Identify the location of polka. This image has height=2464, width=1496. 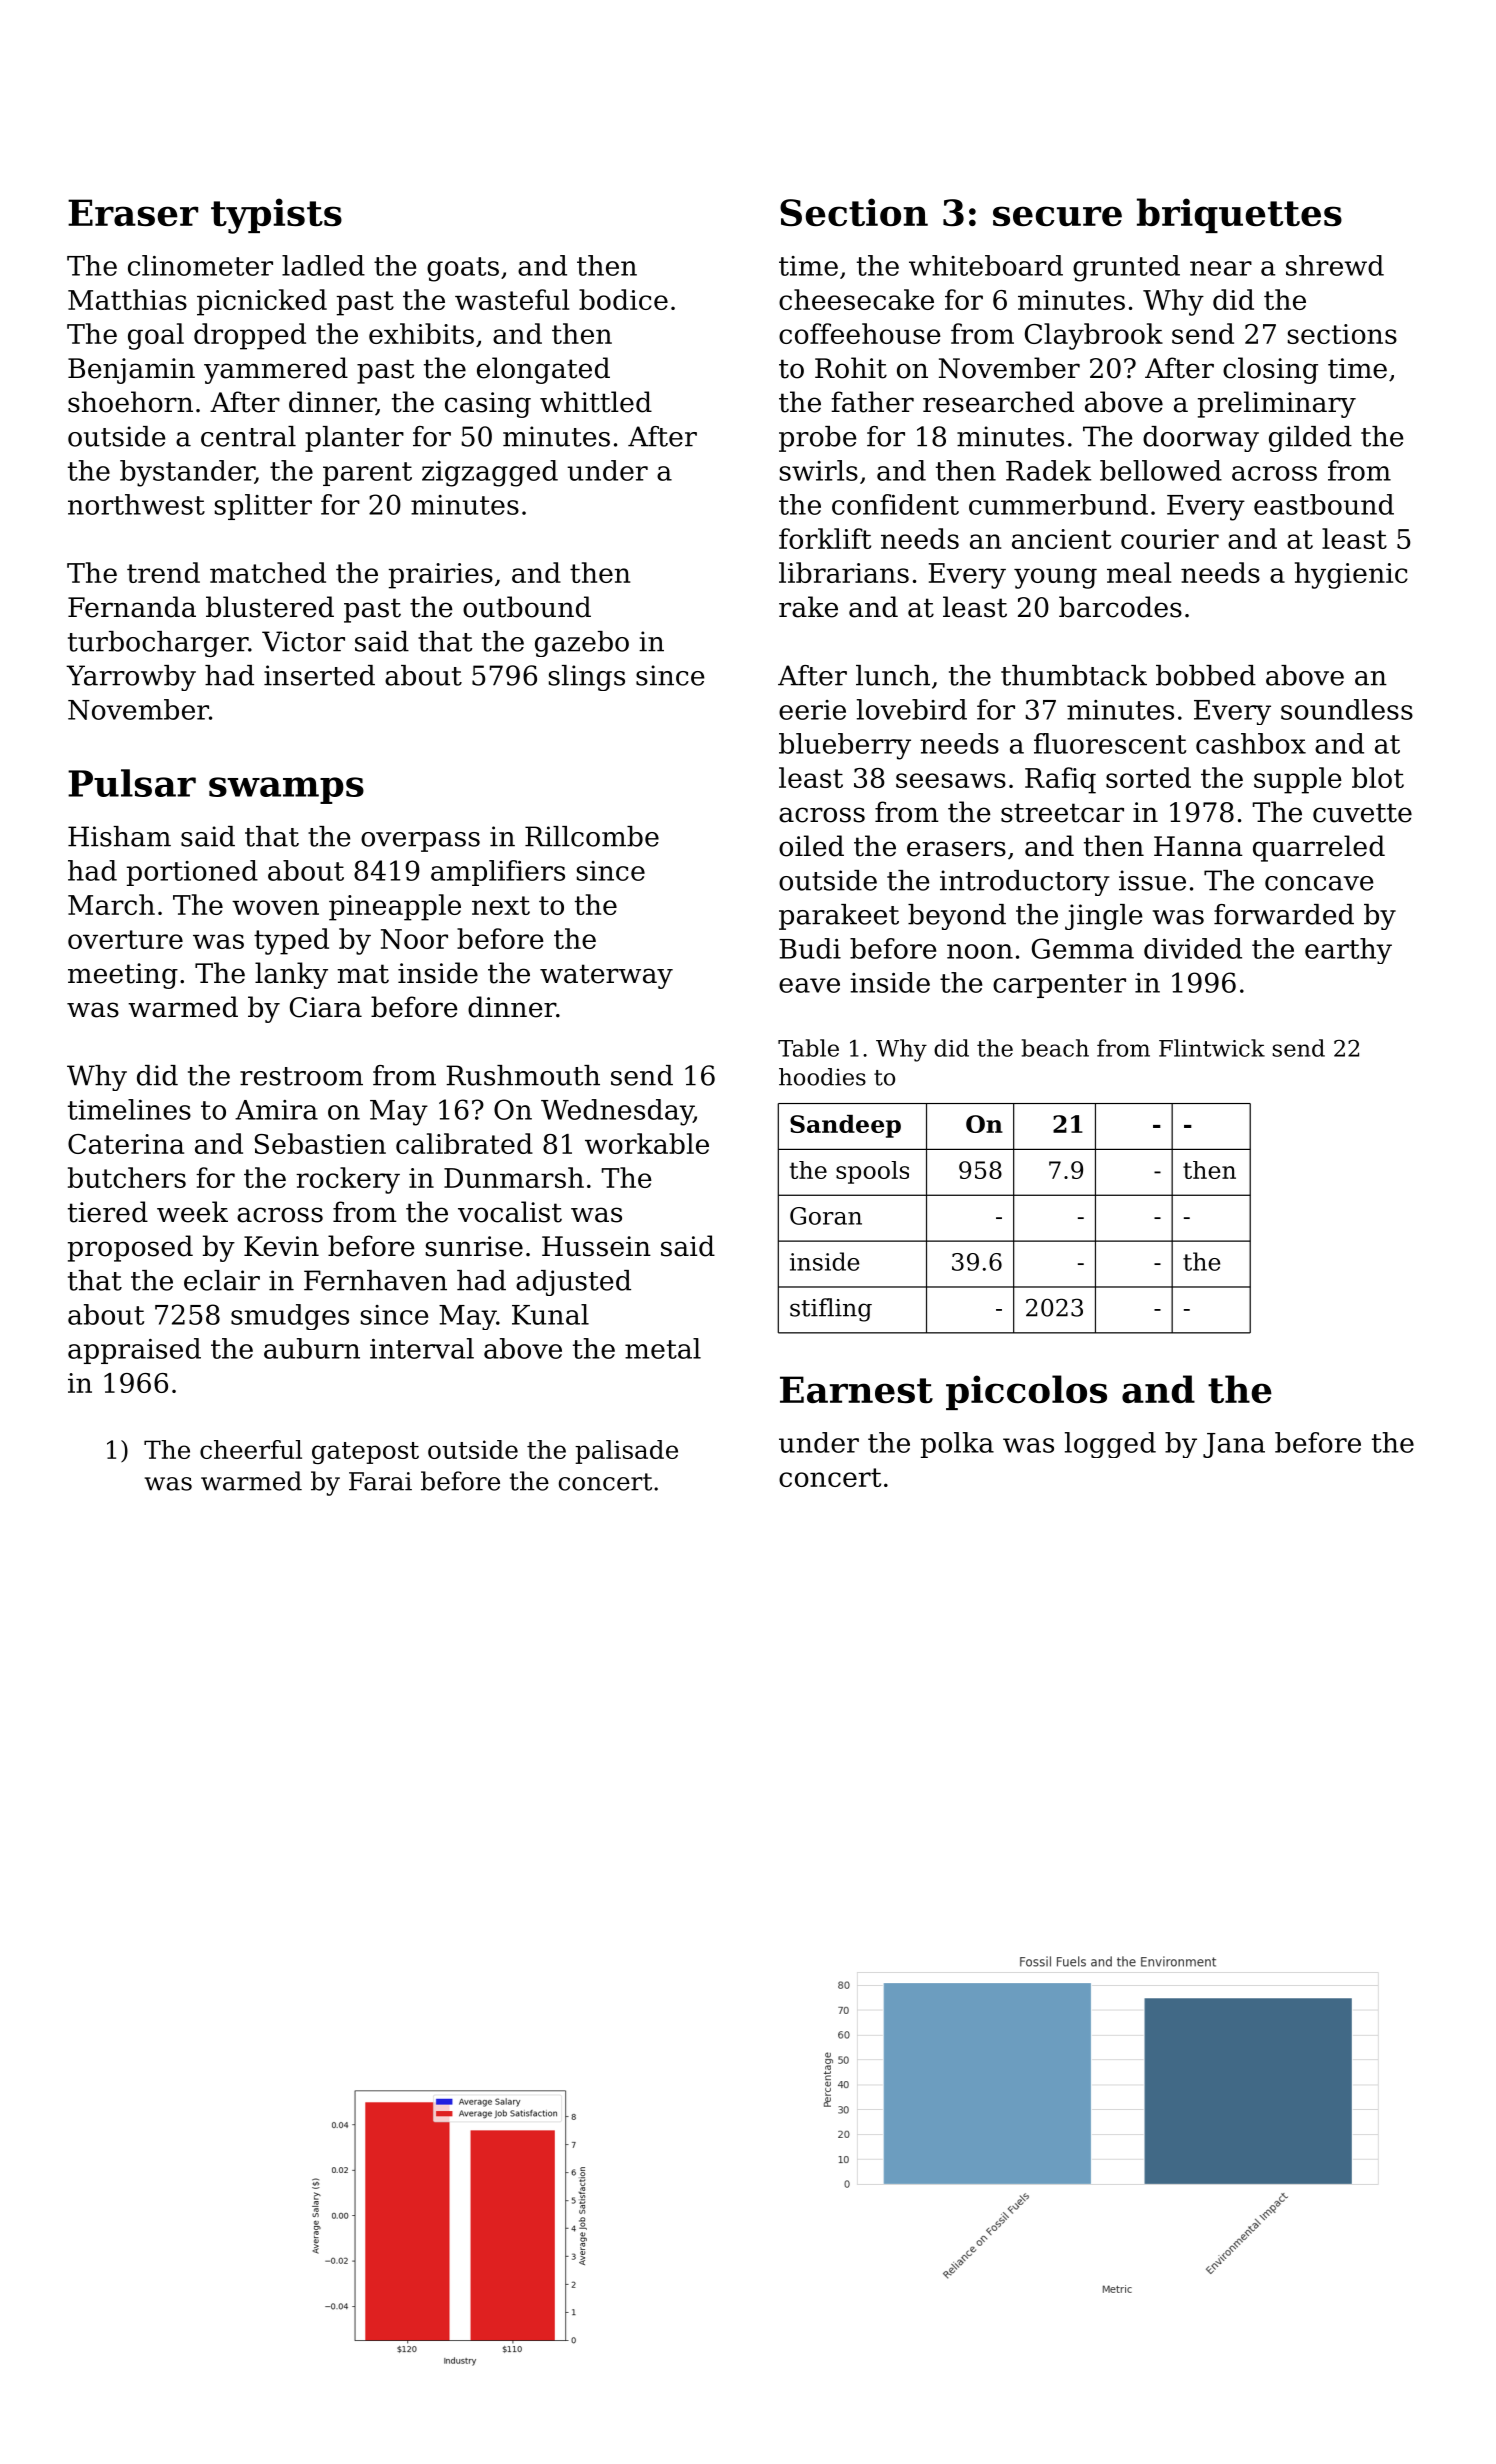
(957, 1445).
